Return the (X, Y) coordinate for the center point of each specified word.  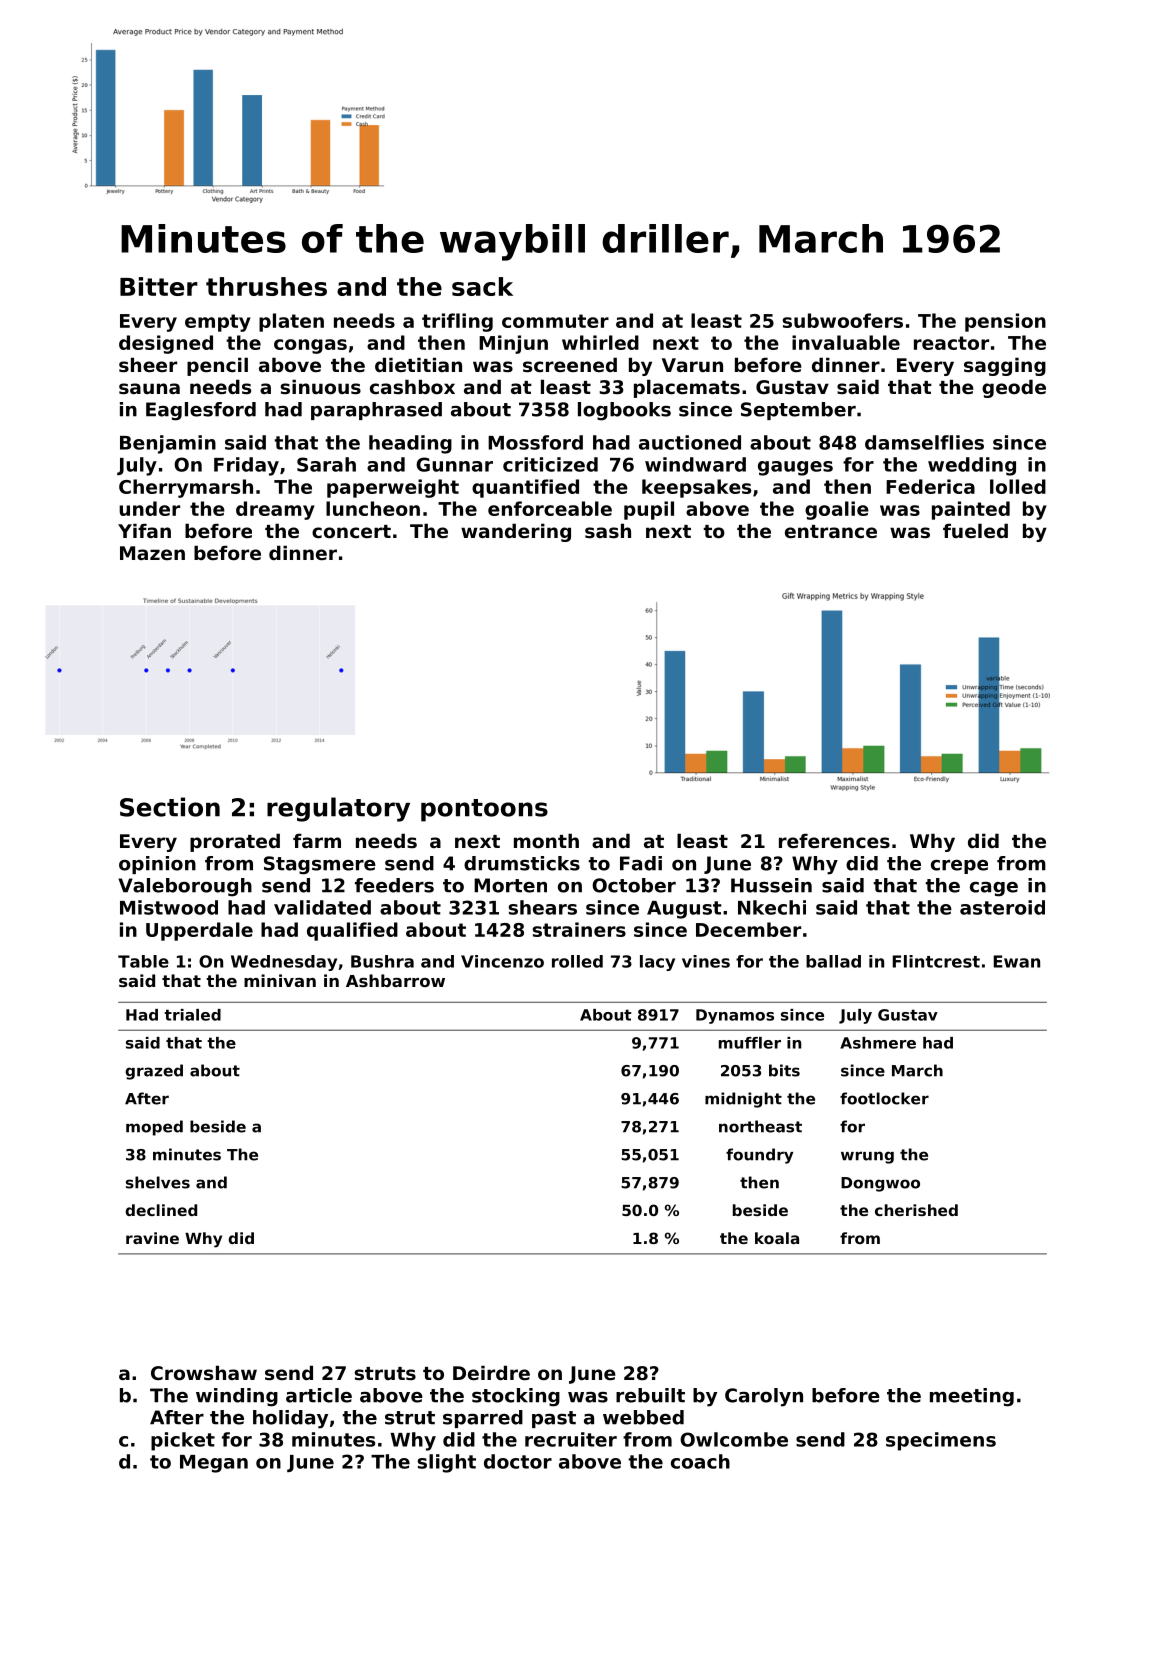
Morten (510, 885)
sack (482, 286)
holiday (290, 1419)
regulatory (338, 809)
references (834, 840)
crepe (959, 867)
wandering (516, 532)
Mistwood (169, 907)
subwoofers (843, 320)
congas (310, 346)
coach (700, 1461)
